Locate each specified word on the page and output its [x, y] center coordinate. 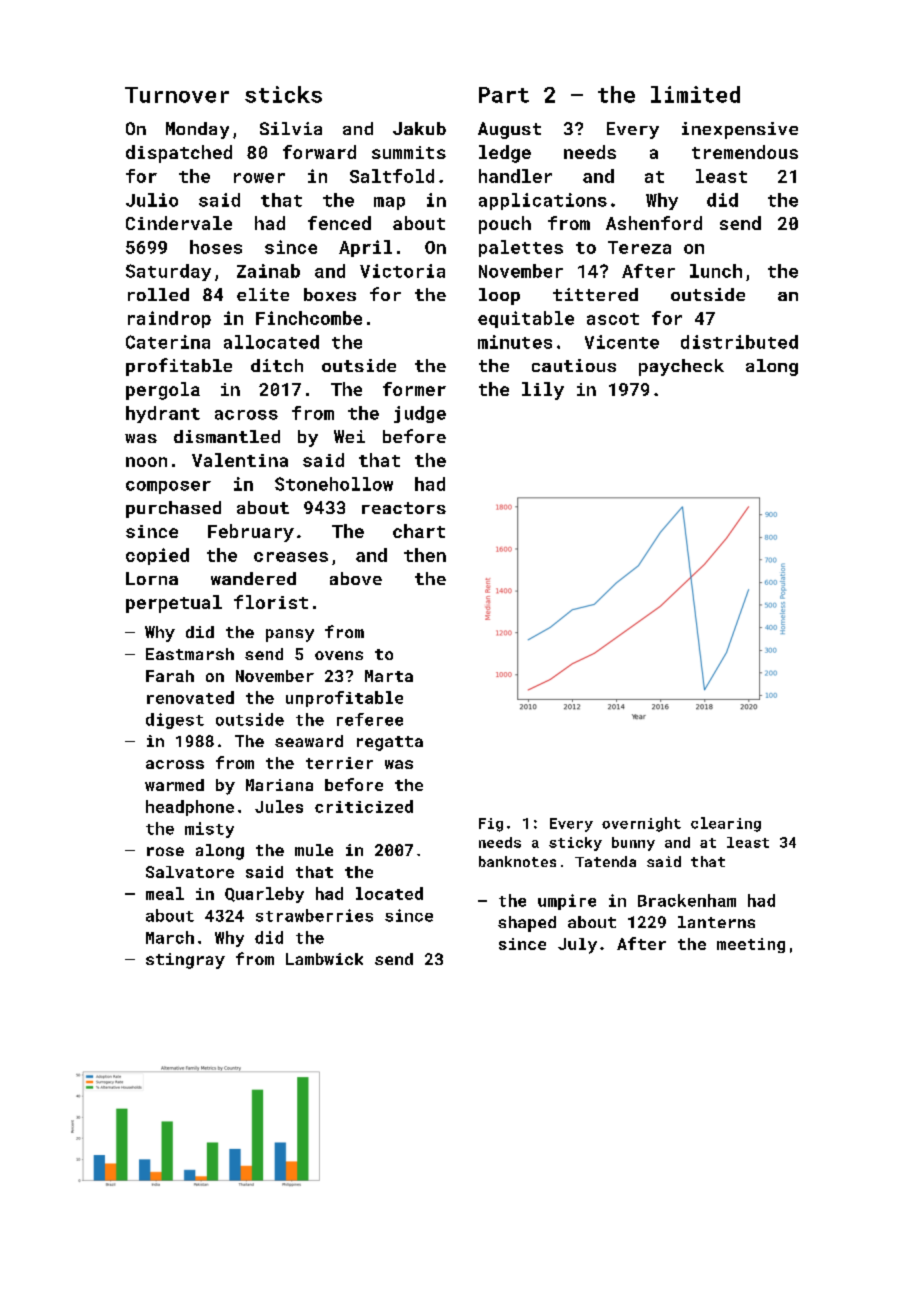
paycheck [681, 367]
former [414, 389]
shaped [527, 924]
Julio [152, 200]
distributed [739, 342]
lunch [716, 271]
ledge [505, 154]
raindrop [169, 319]
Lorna [152, 578]
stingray [185, 961]
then [425, 555]
